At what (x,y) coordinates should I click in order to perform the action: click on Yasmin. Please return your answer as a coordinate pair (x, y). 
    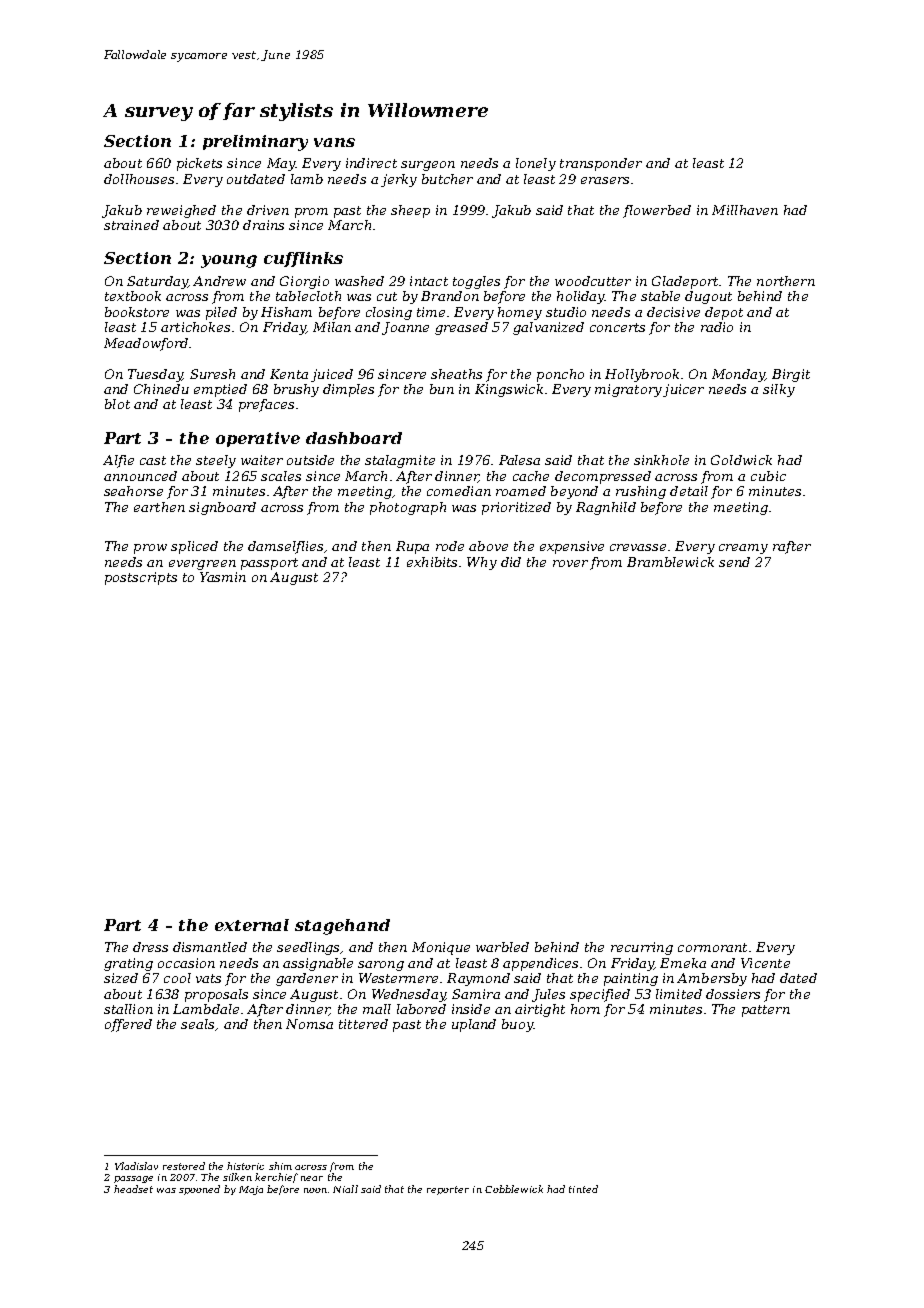
    Looking at the image, I should click on (223, 577).
